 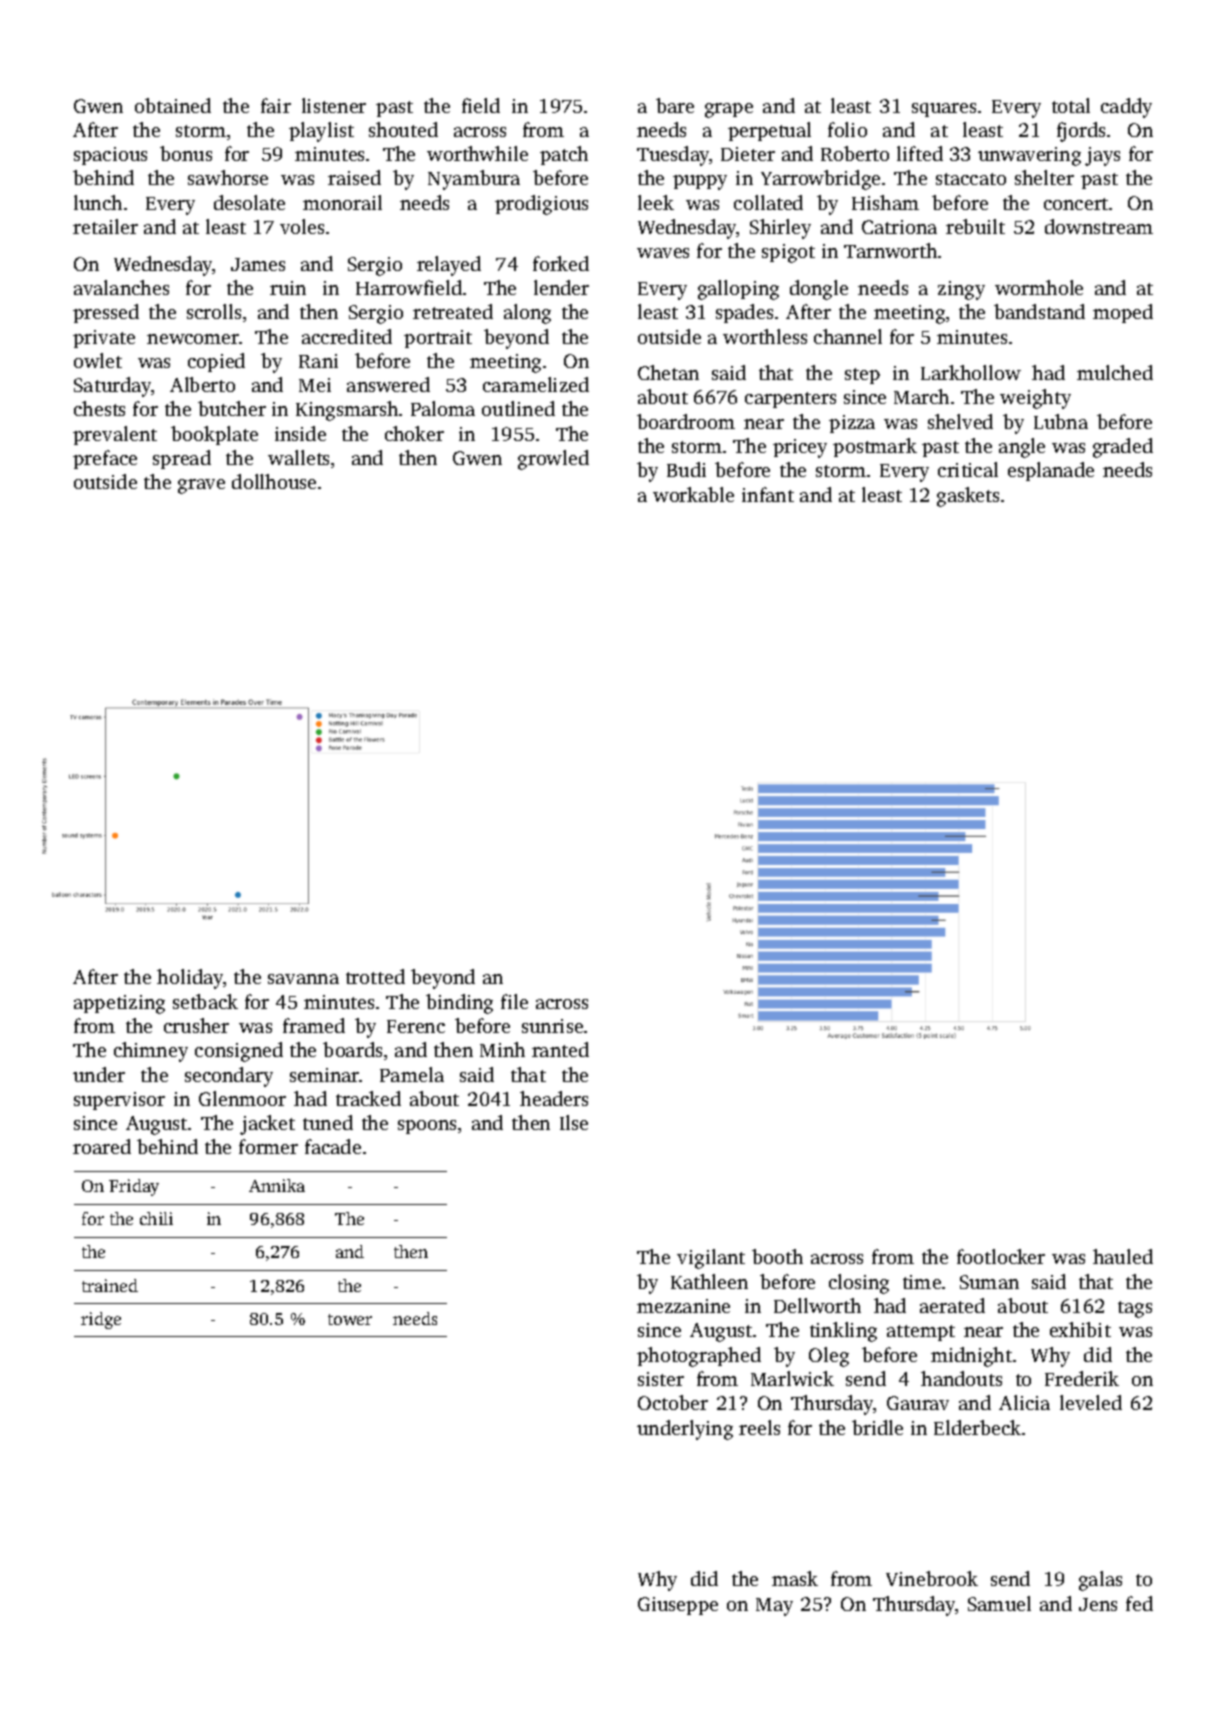 What do you see at coordinates (201, 486) in the document?
I see `grave` at bounding box center [201, 486].
